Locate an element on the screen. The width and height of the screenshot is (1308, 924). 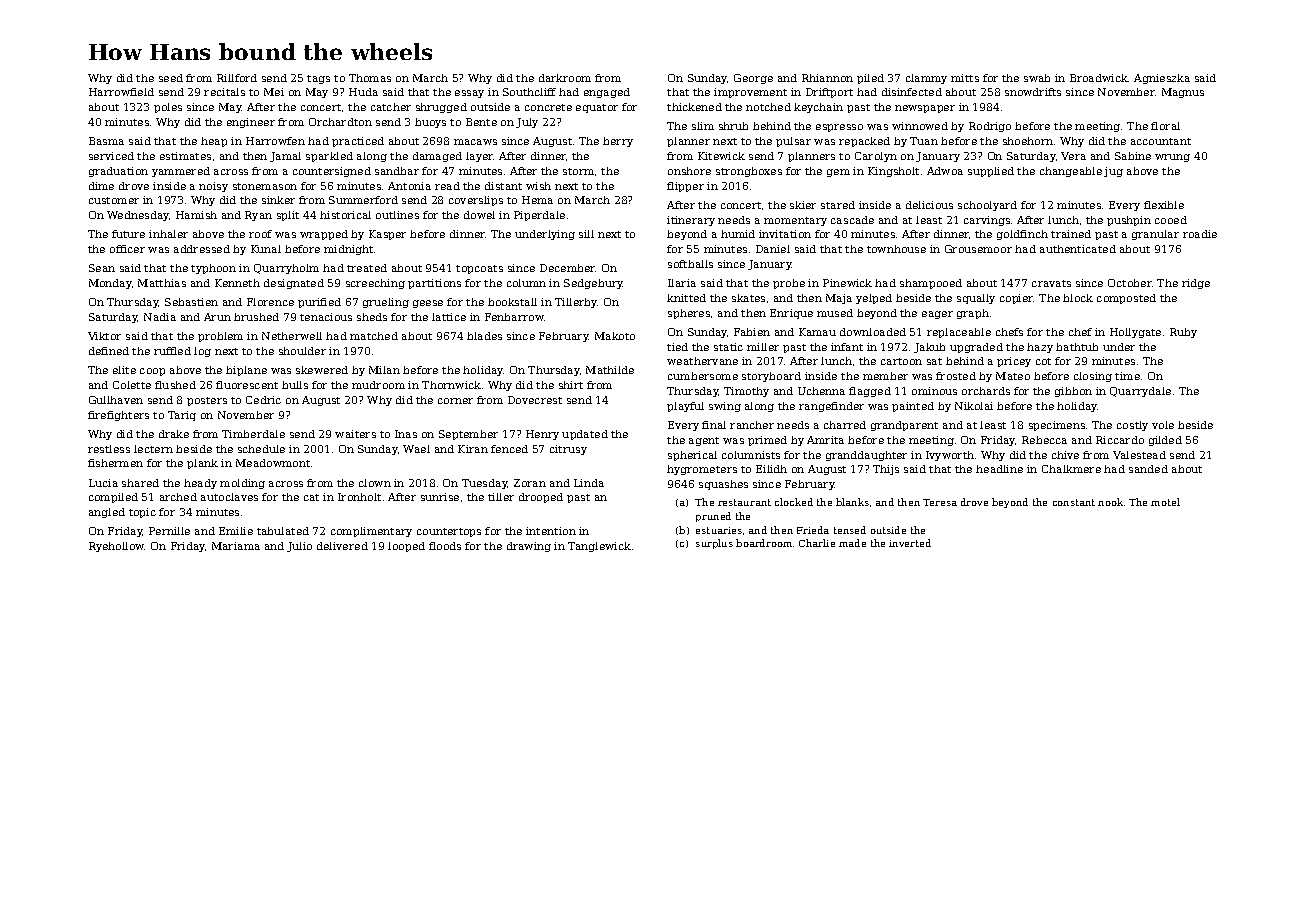
granular is located at coordinates (1155, 235).
